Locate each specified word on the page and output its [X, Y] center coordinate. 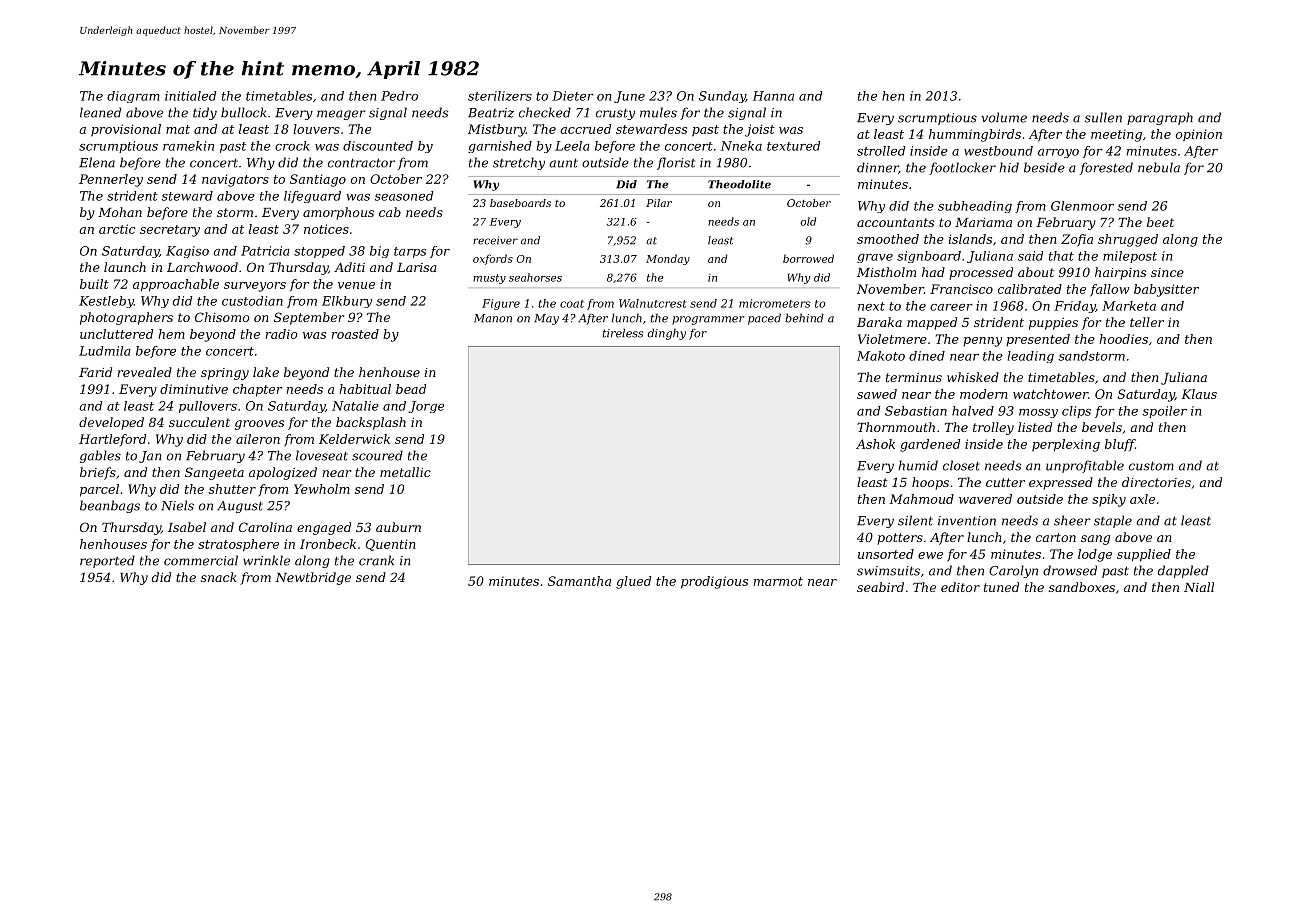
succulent [199, 422]
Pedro [399, 96]
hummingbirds [975, 135]
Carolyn [1013, 571]
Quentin [391, 545]
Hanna [773, 96]
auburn [398, 527]
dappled [1183, 571]
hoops [930, 483]
